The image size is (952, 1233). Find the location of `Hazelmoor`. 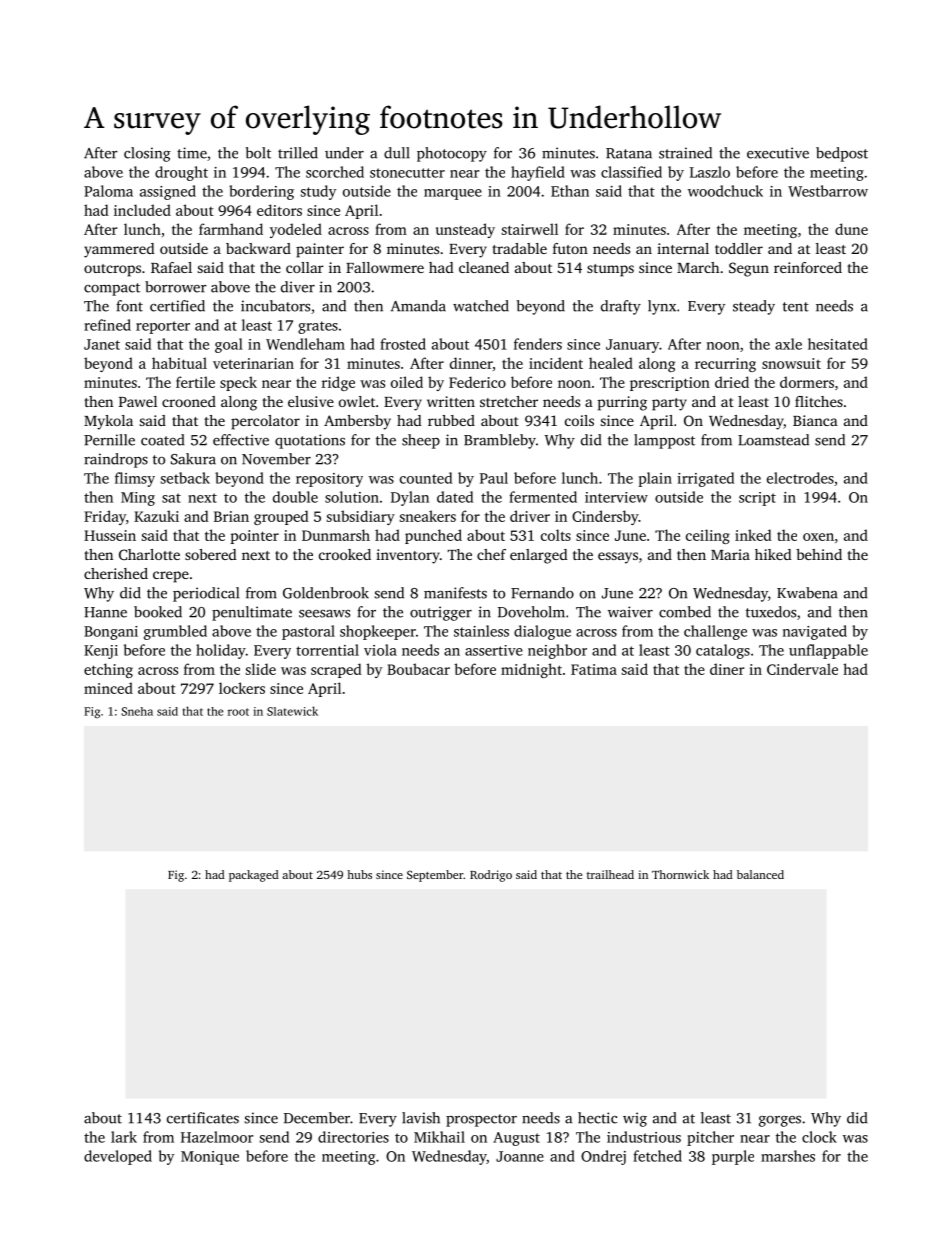

Hazelmoor is located at coordinates (217, 1137).
